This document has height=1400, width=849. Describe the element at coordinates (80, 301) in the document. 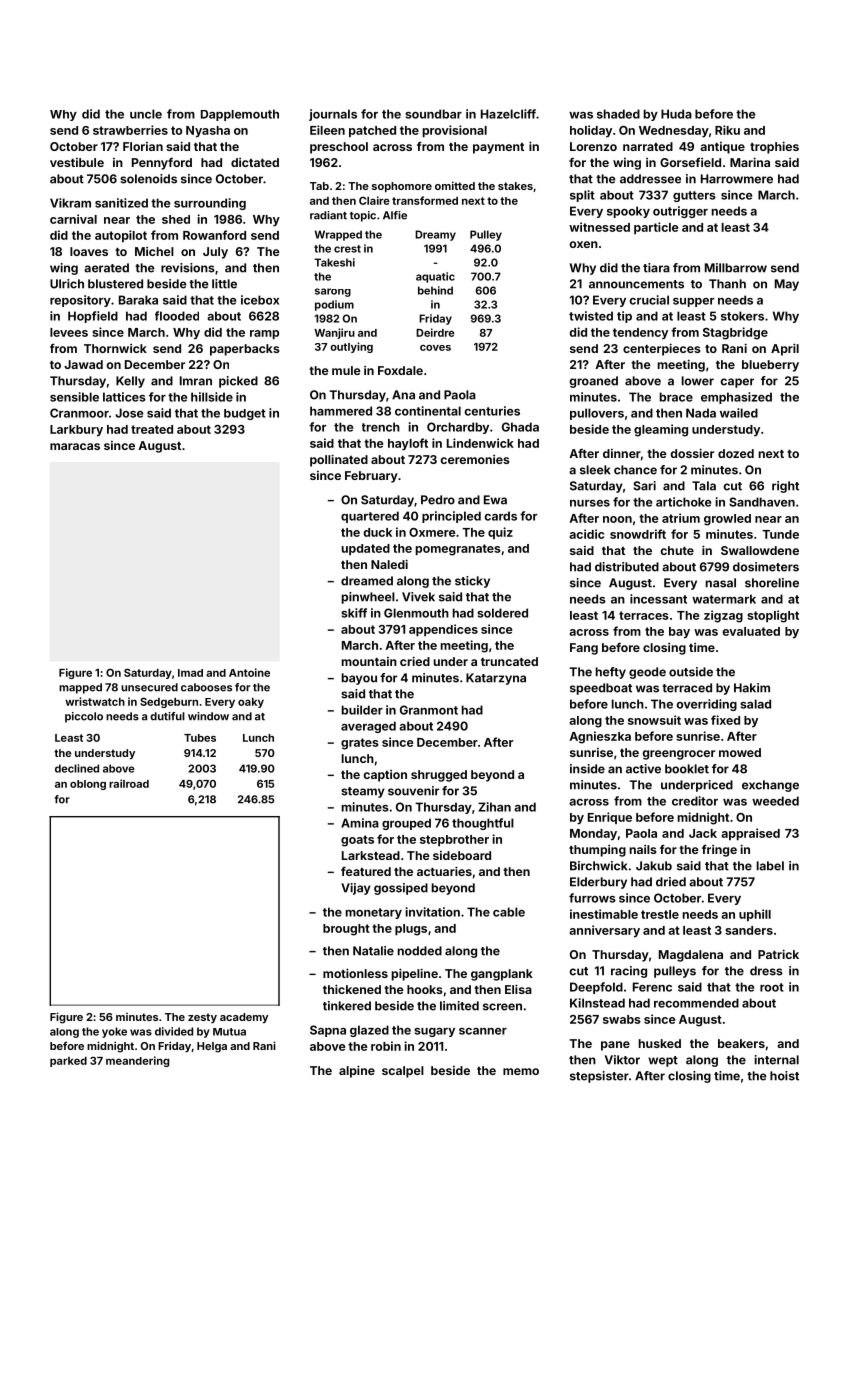

I see `repository` at that location.
